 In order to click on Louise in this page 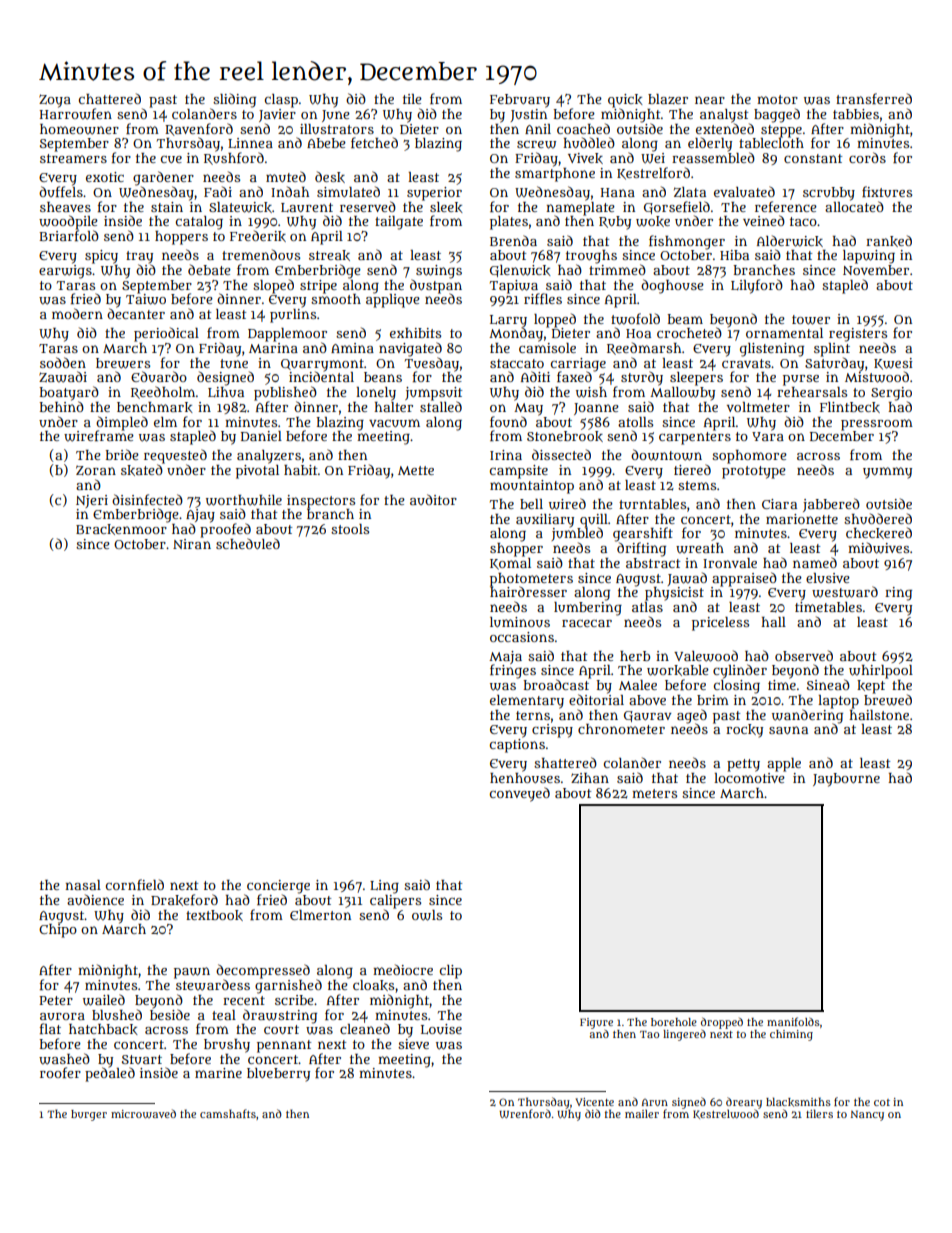, I will do `click(441, 1029)`.
